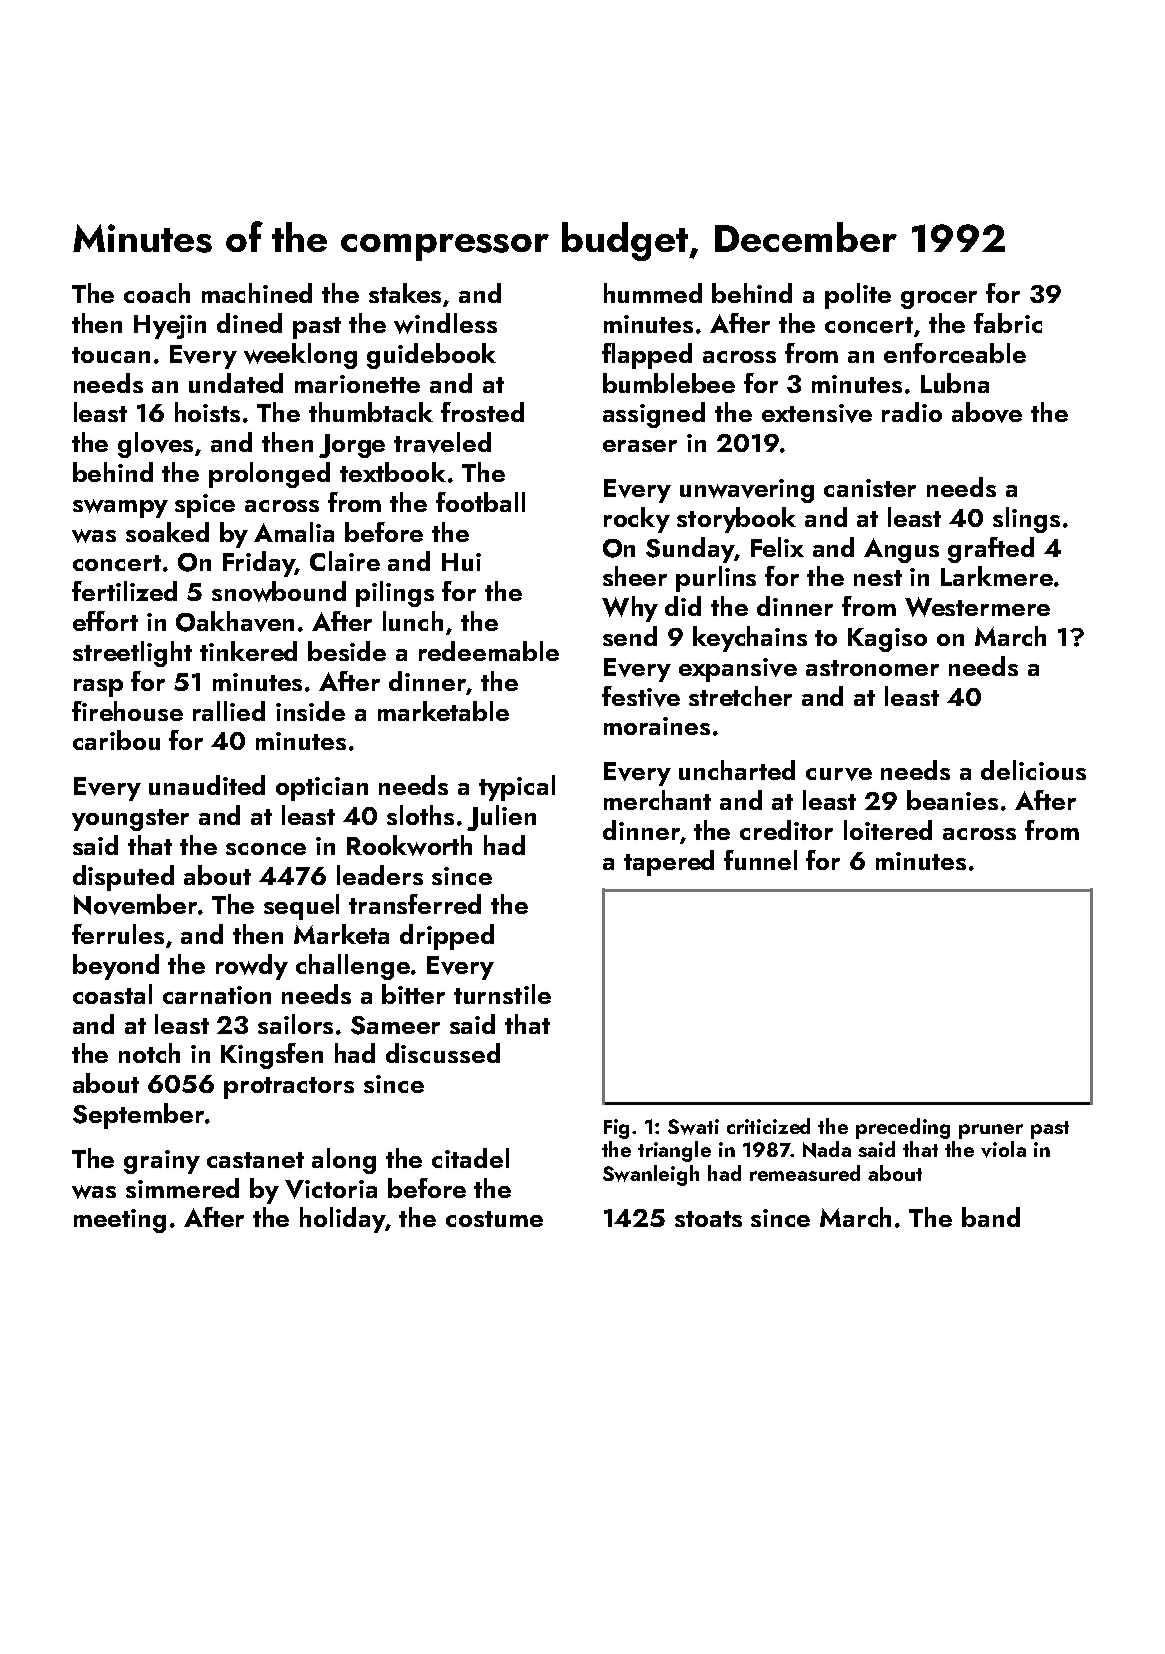 Image resolution: width=1165 pixels, height=1654 pixels. I want to click on astronomer, so click(872, 668).
